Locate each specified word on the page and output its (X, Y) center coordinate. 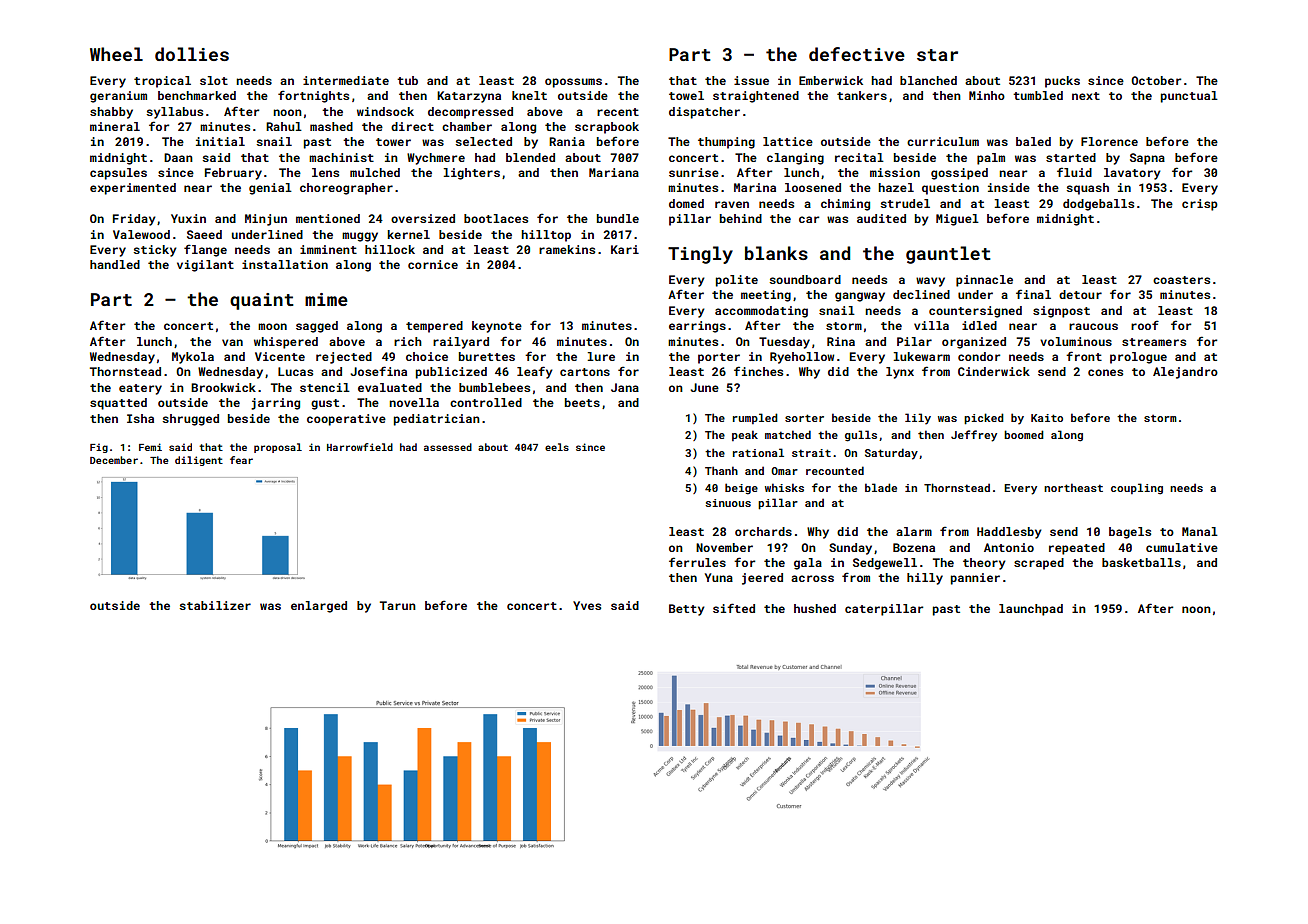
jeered (762, 579)
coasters (1181, 280)
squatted (118, 404)
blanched (928, 80)
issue (751, 80)
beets (582, 402)
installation (285, 264)
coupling (1137, 489)
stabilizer (215, 605)
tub (407, 80)
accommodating (761, 312)
